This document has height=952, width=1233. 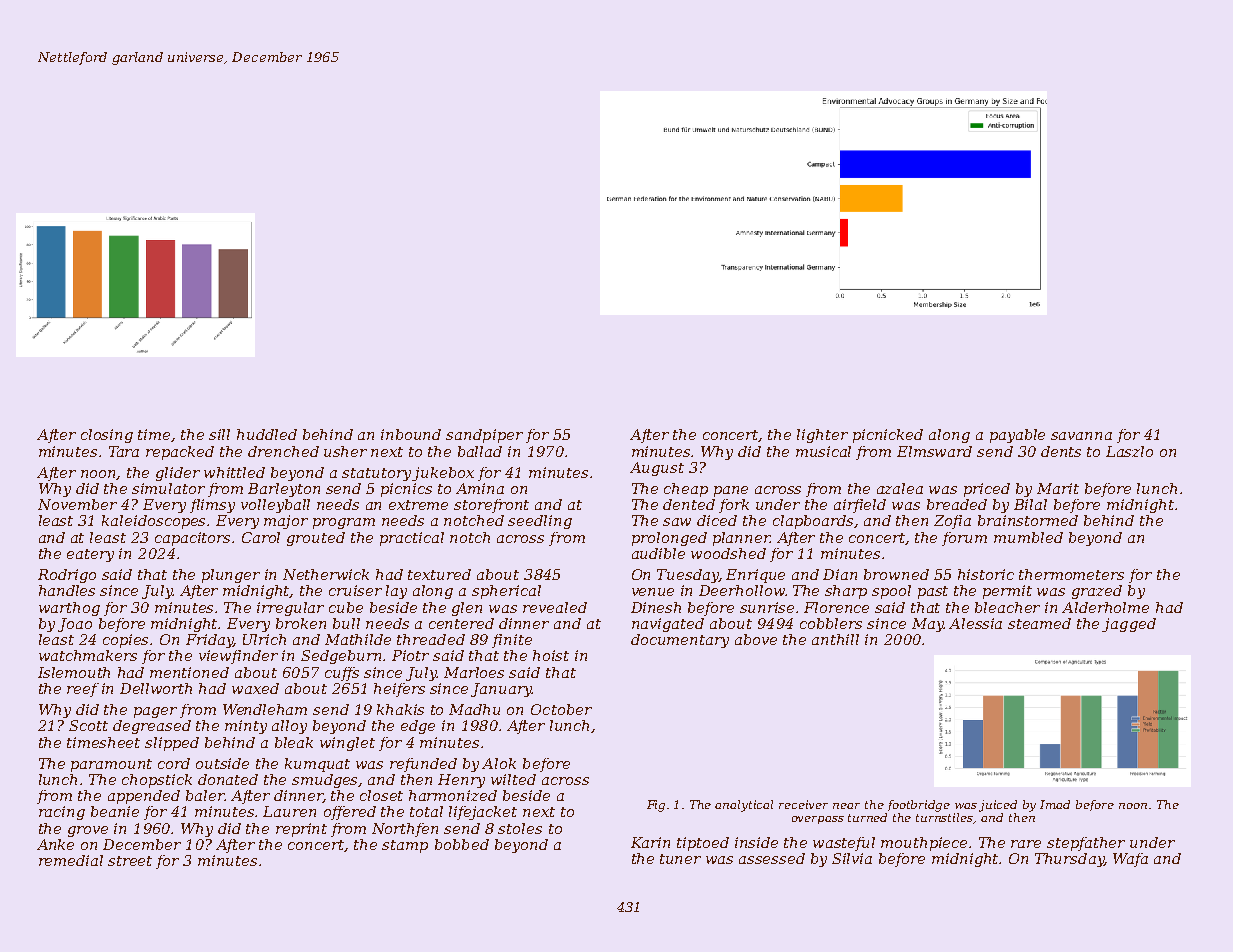 I want to click on appended, so click(x=144, y=797).
